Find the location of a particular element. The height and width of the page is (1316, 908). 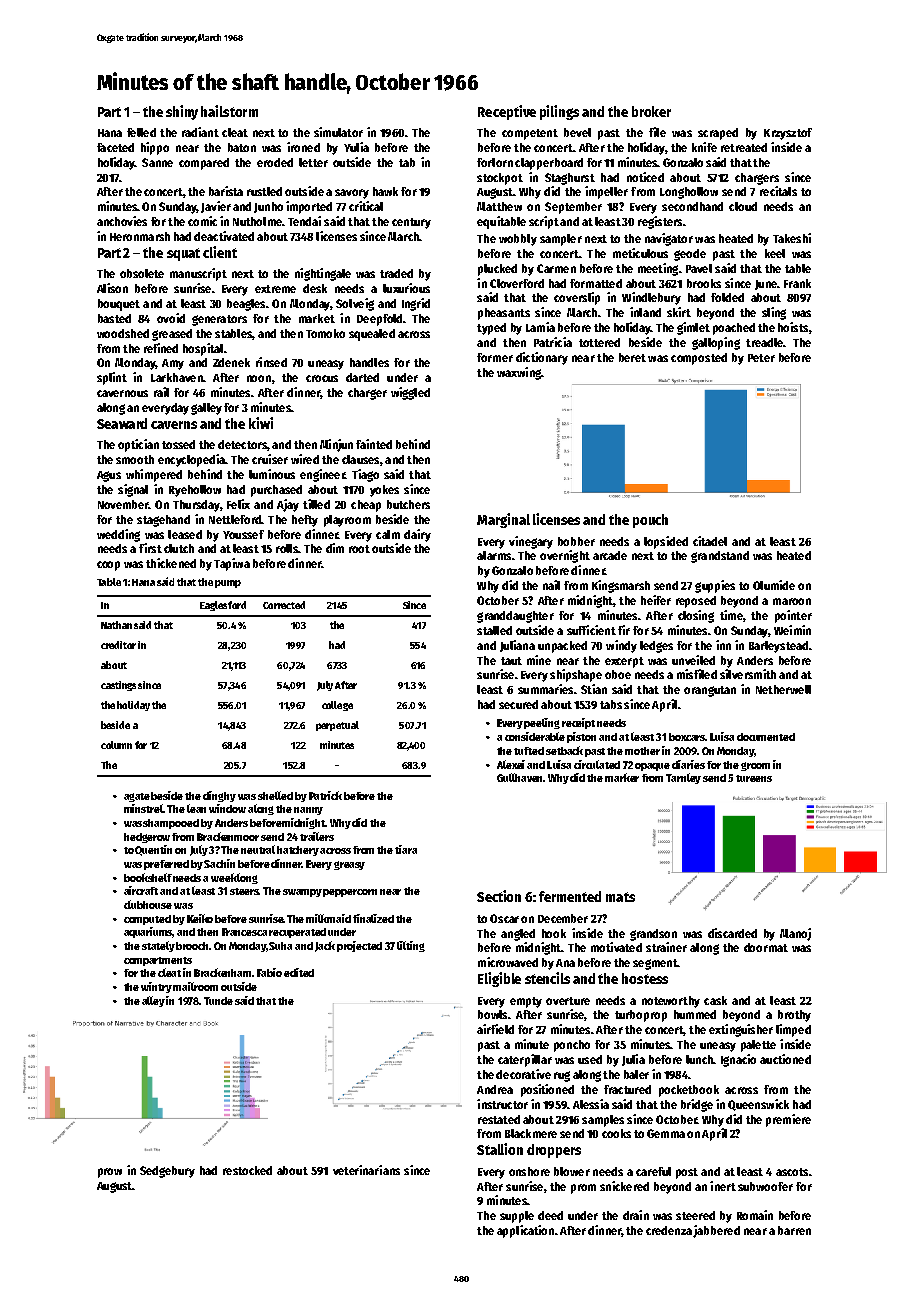

projected is located at coordinates (359, 946).
